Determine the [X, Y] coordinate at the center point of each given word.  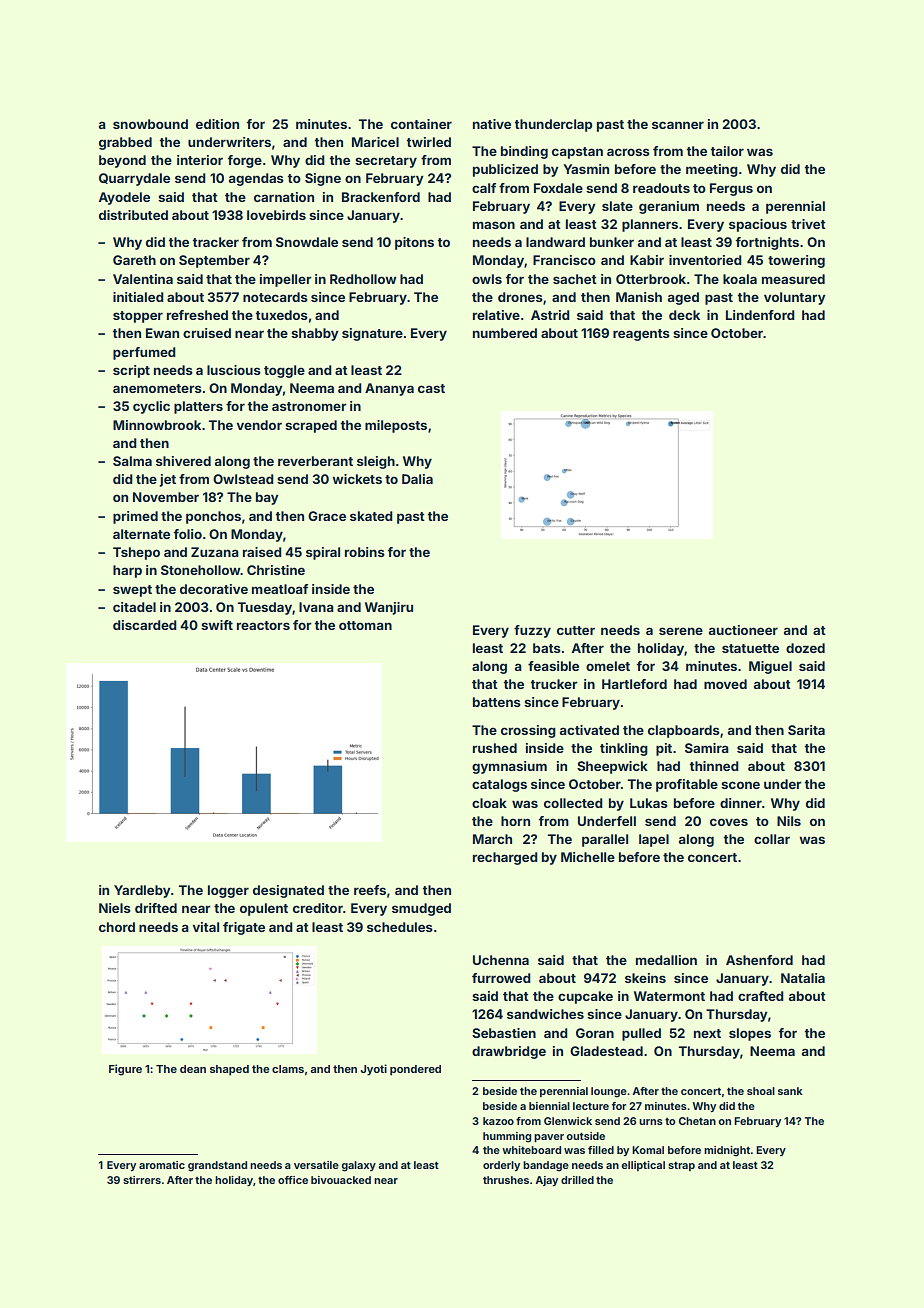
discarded [145, 625]
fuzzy [532, 631]
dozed [805, 648]
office [293, 1180]
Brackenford [381, 197]
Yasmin [586, 169]
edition [217, 124]
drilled [577, 1180]
